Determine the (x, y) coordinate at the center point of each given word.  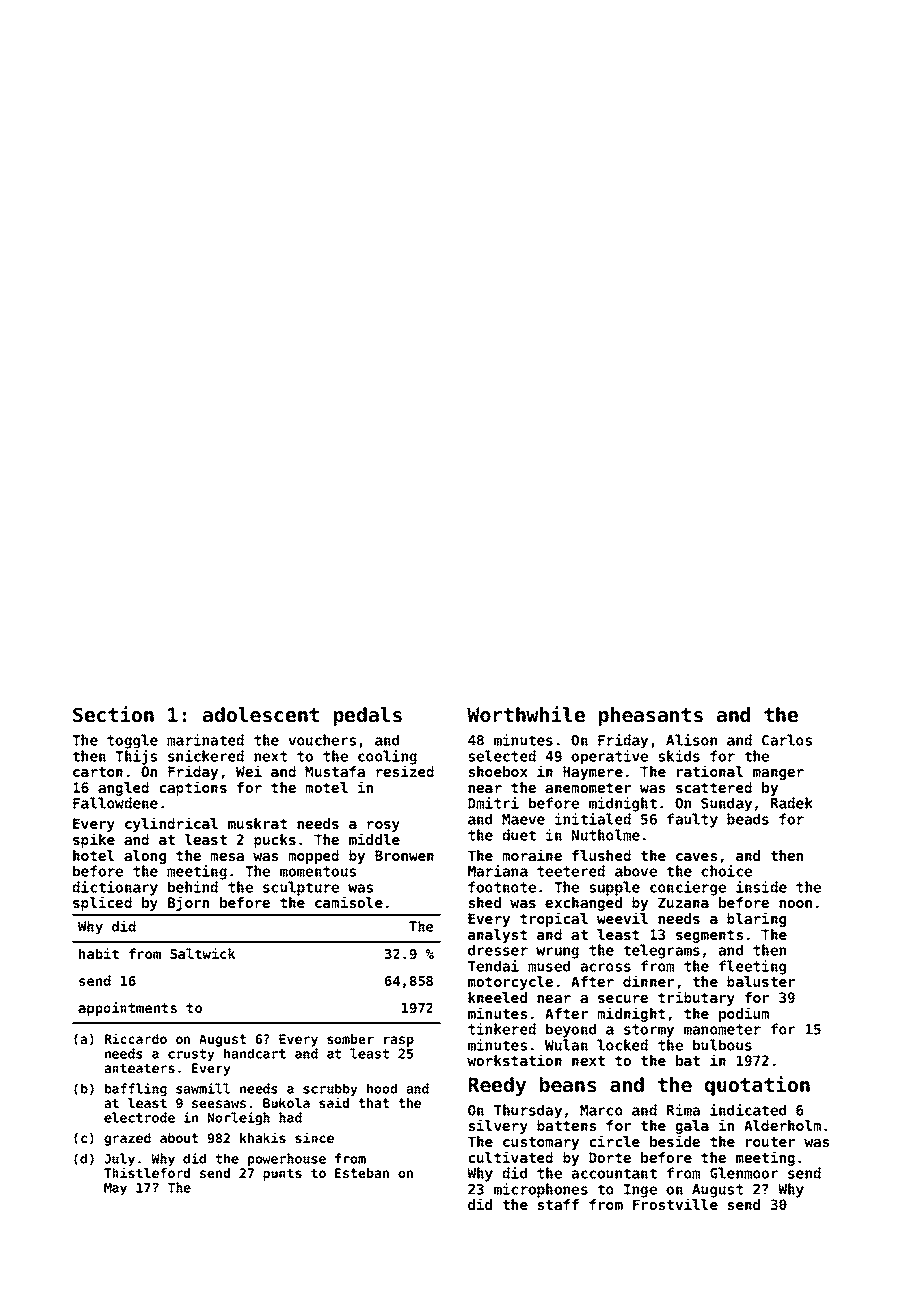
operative (609, 757)
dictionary (115, 888)
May (115, 1189)
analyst (497, 936)
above (636, 871)
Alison (691, 740)
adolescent (261, 715)
